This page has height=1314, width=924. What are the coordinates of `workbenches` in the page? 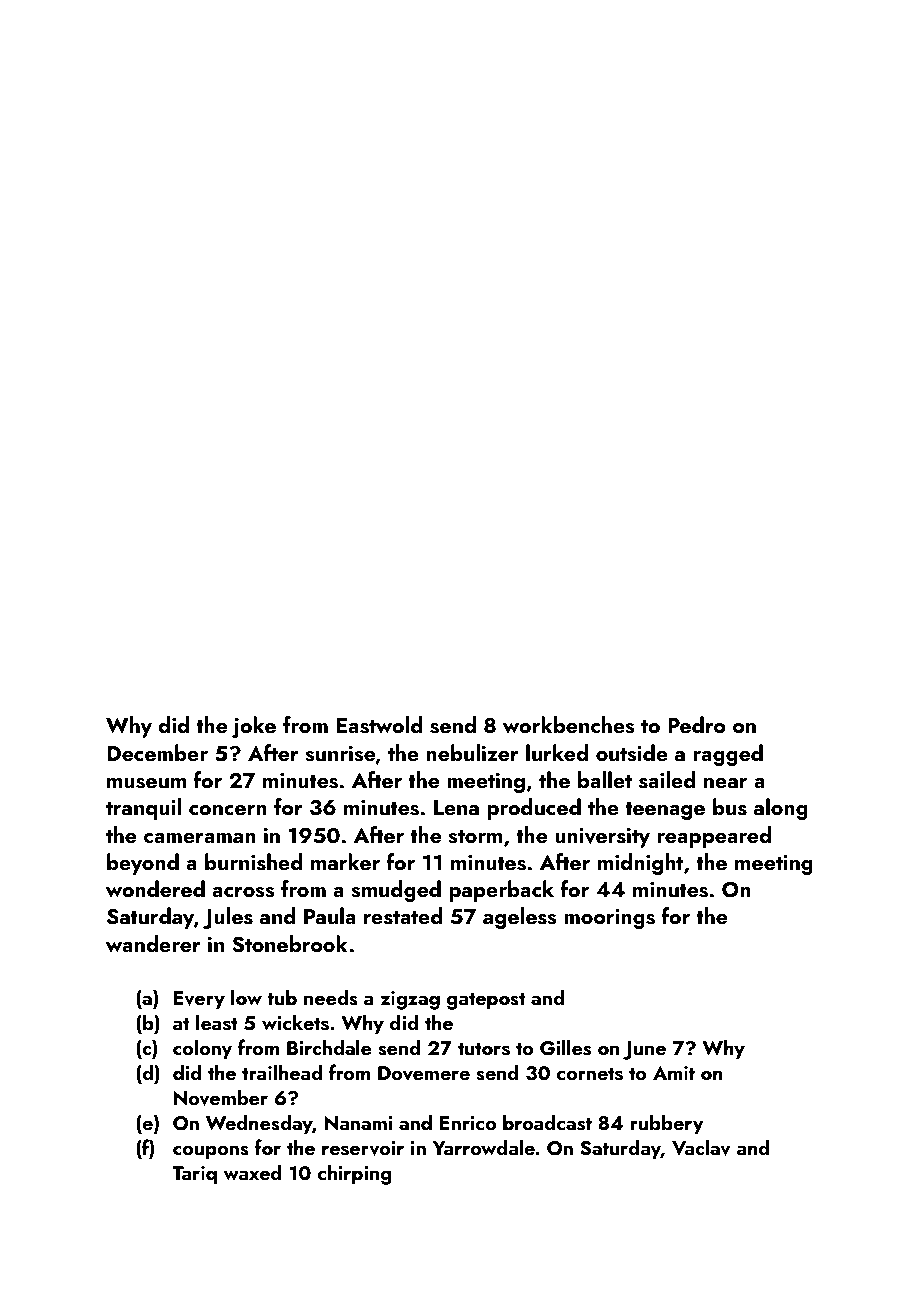 It's located at (569, 725).
